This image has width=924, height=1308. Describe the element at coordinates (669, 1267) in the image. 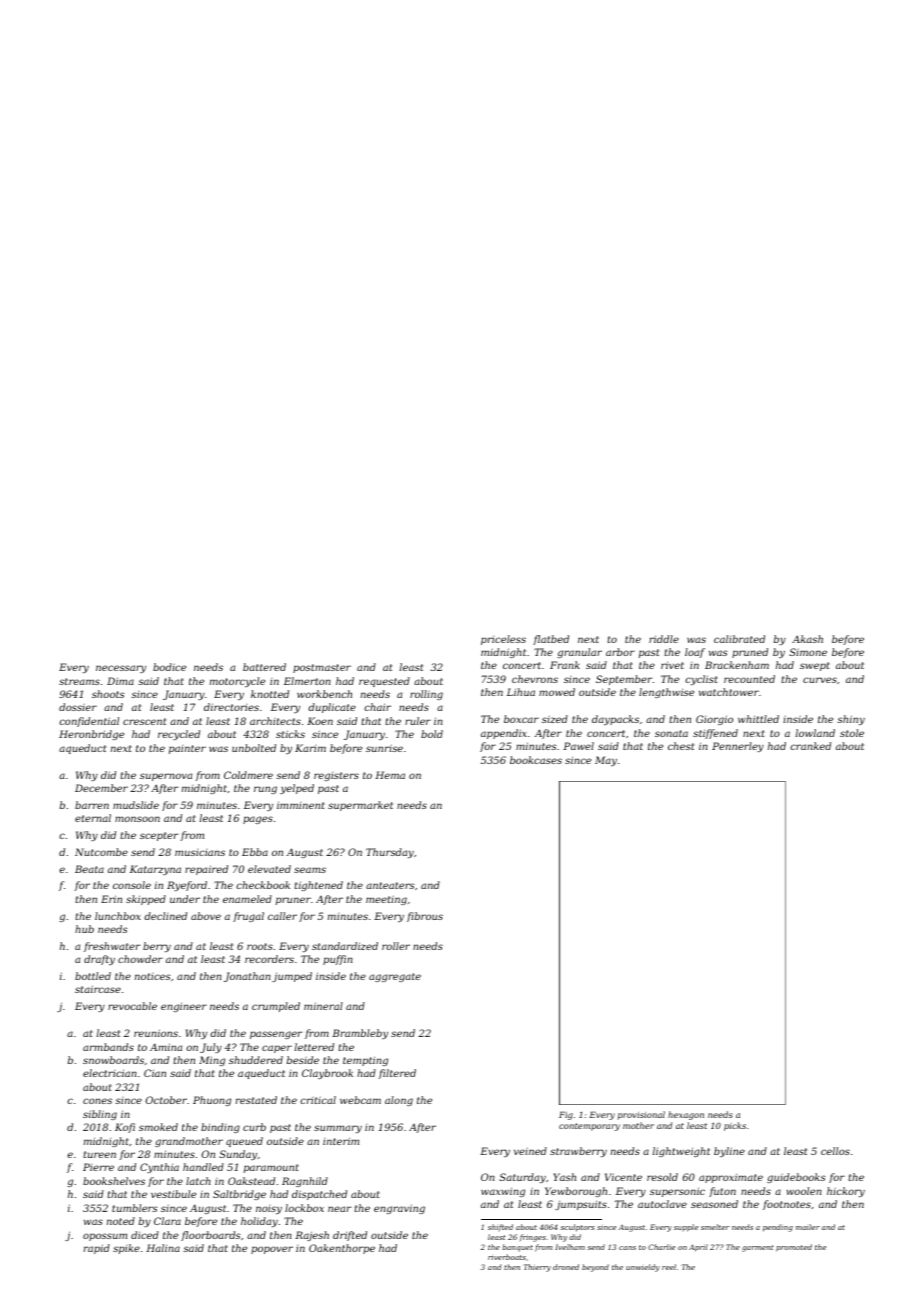

I see `reel` at that location.
